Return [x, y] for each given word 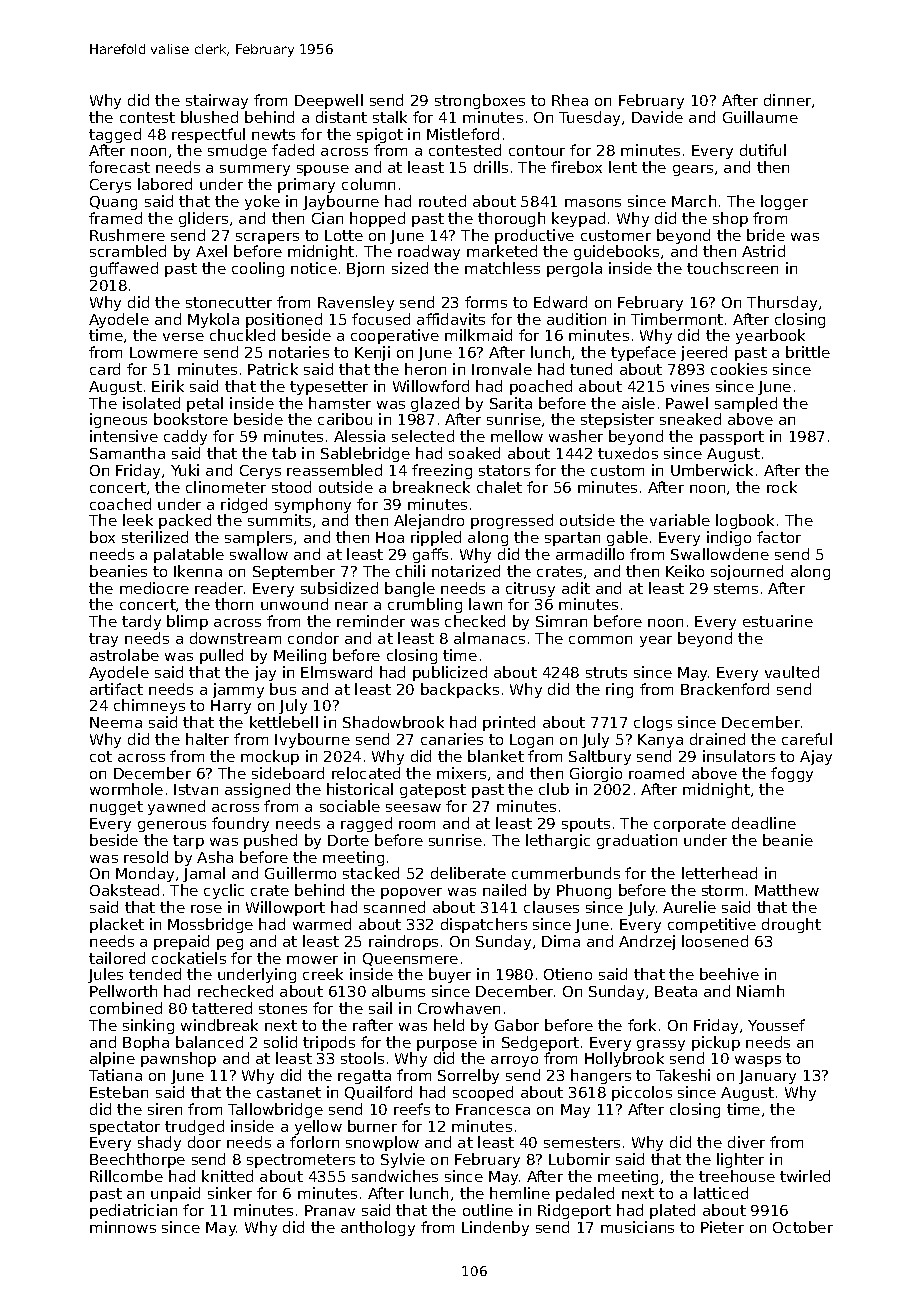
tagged [115, 135]
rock [782, 487]
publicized [450, 673]
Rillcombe [126, 1176]
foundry [240, 824]
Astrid [763, 251]
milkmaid [478, 335]
